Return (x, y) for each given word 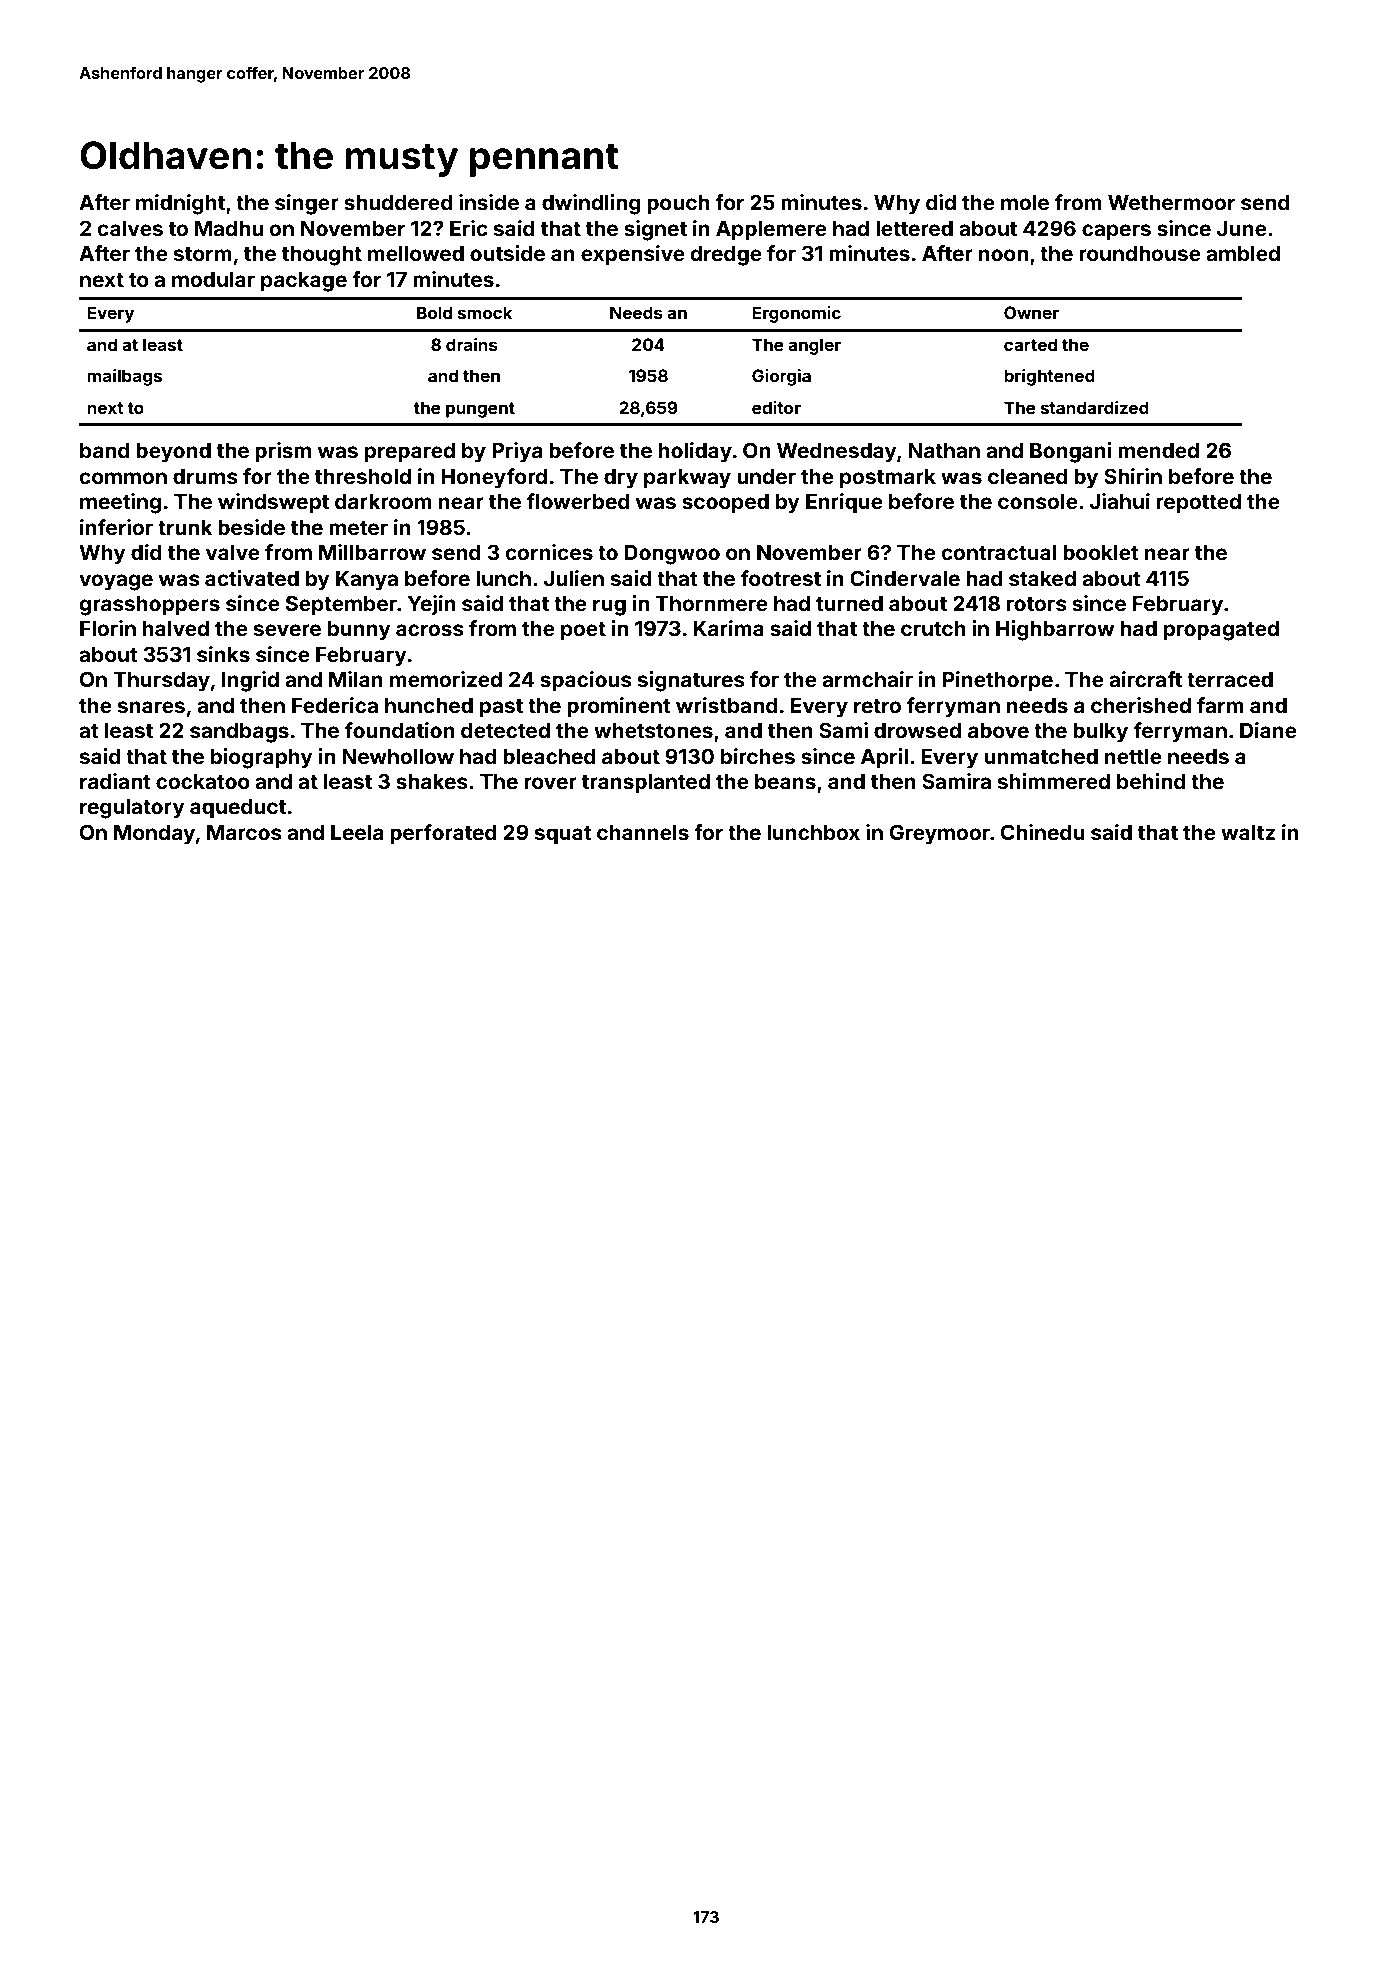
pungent (480, 410)
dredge (726, 256)
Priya (517, 452)
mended (1158, 450)
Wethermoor (1171, 202)
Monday (154, 835)
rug (609, 607)
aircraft (1145, 679)
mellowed (416, 253)
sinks (223, 654)
